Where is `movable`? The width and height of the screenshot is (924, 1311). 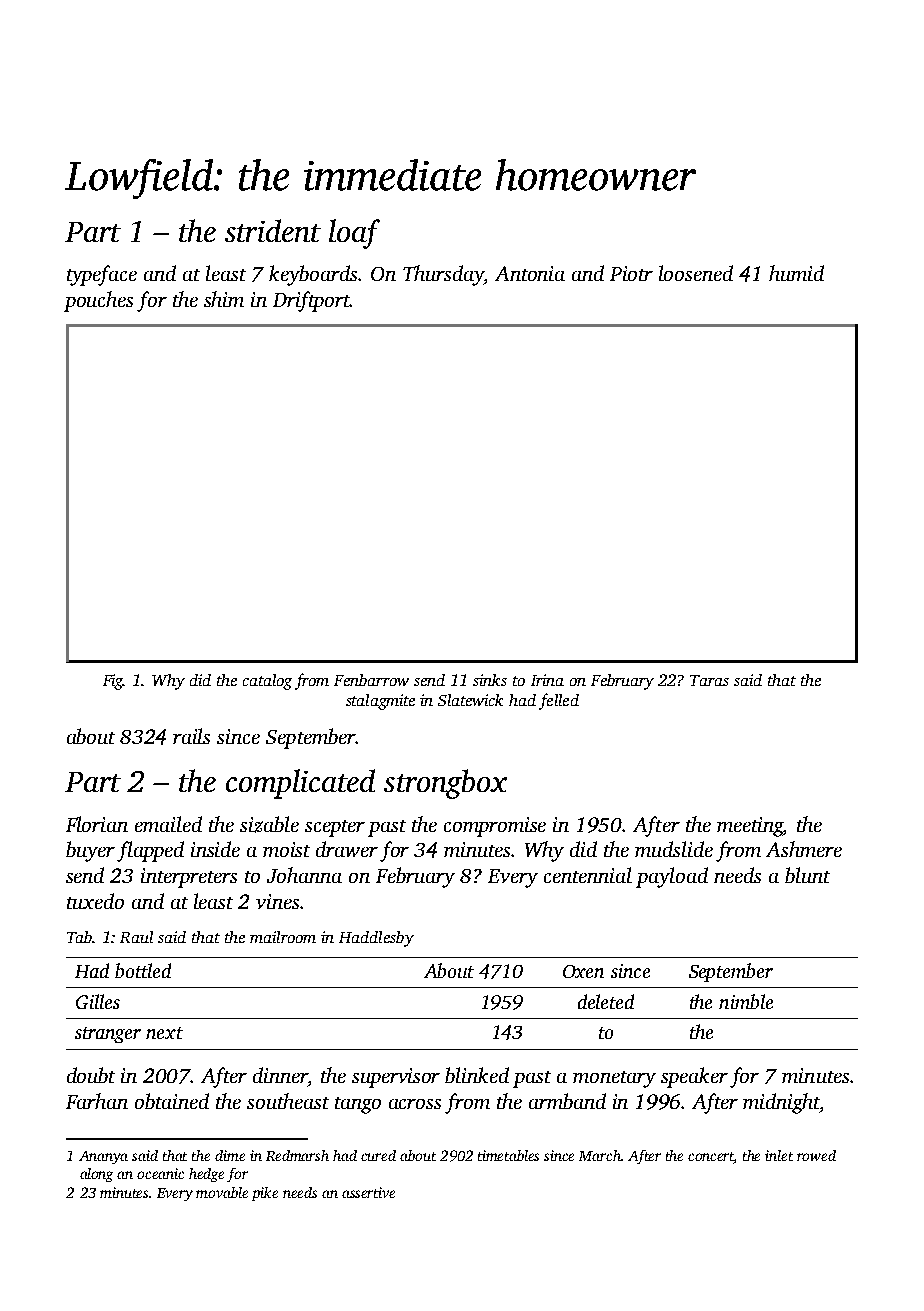
movable is located at coordinates (222, 1192).
